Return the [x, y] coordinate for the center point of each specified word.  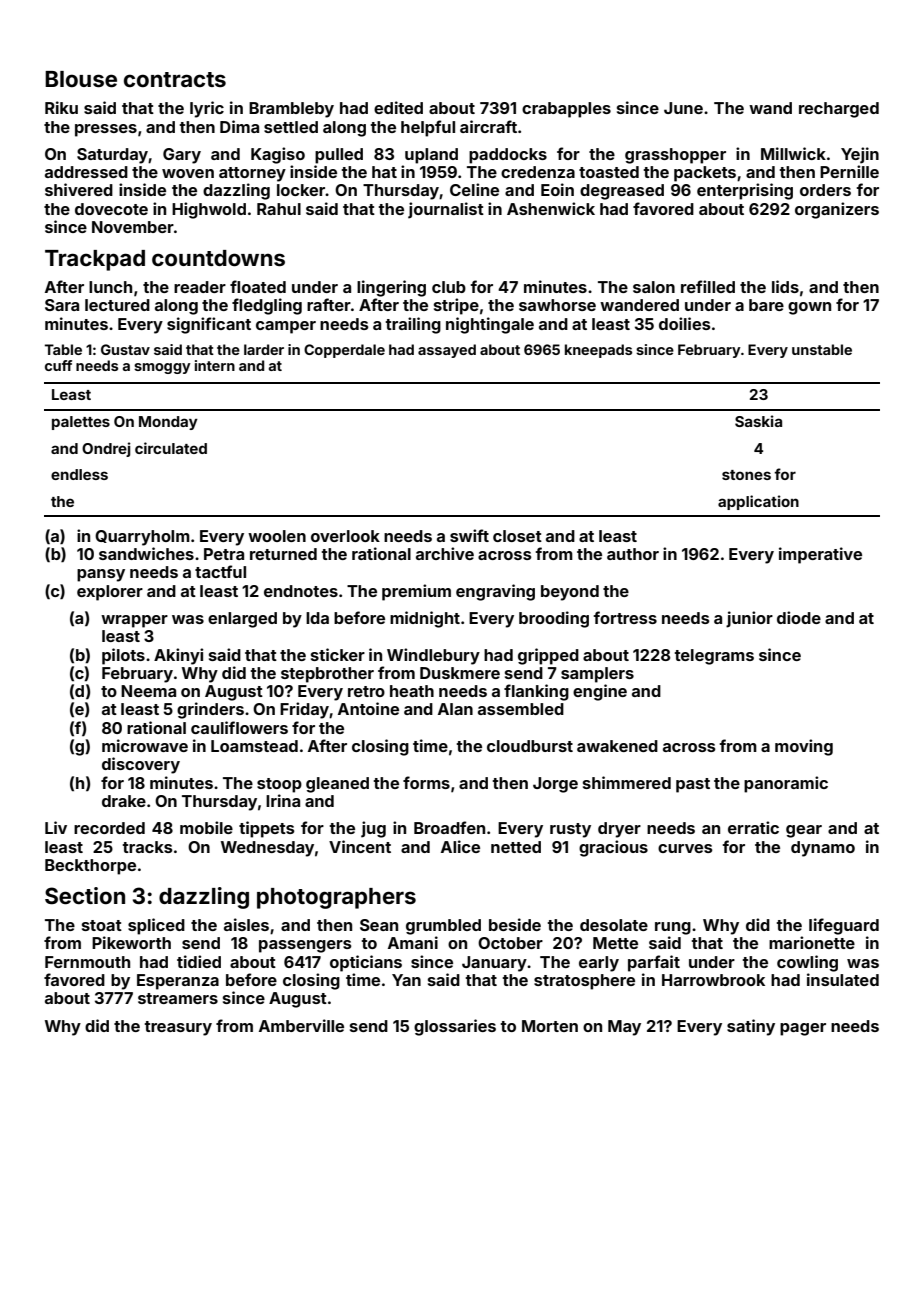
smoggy [162, 368]
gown [809, 308]
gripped [548, 656]
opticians [366, 963]
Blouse [81, 79]
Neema [148, 691]
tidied [199, 961]
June [683, 108]
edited [398, 107]
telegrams [714, 657]
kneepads [598, 351]
